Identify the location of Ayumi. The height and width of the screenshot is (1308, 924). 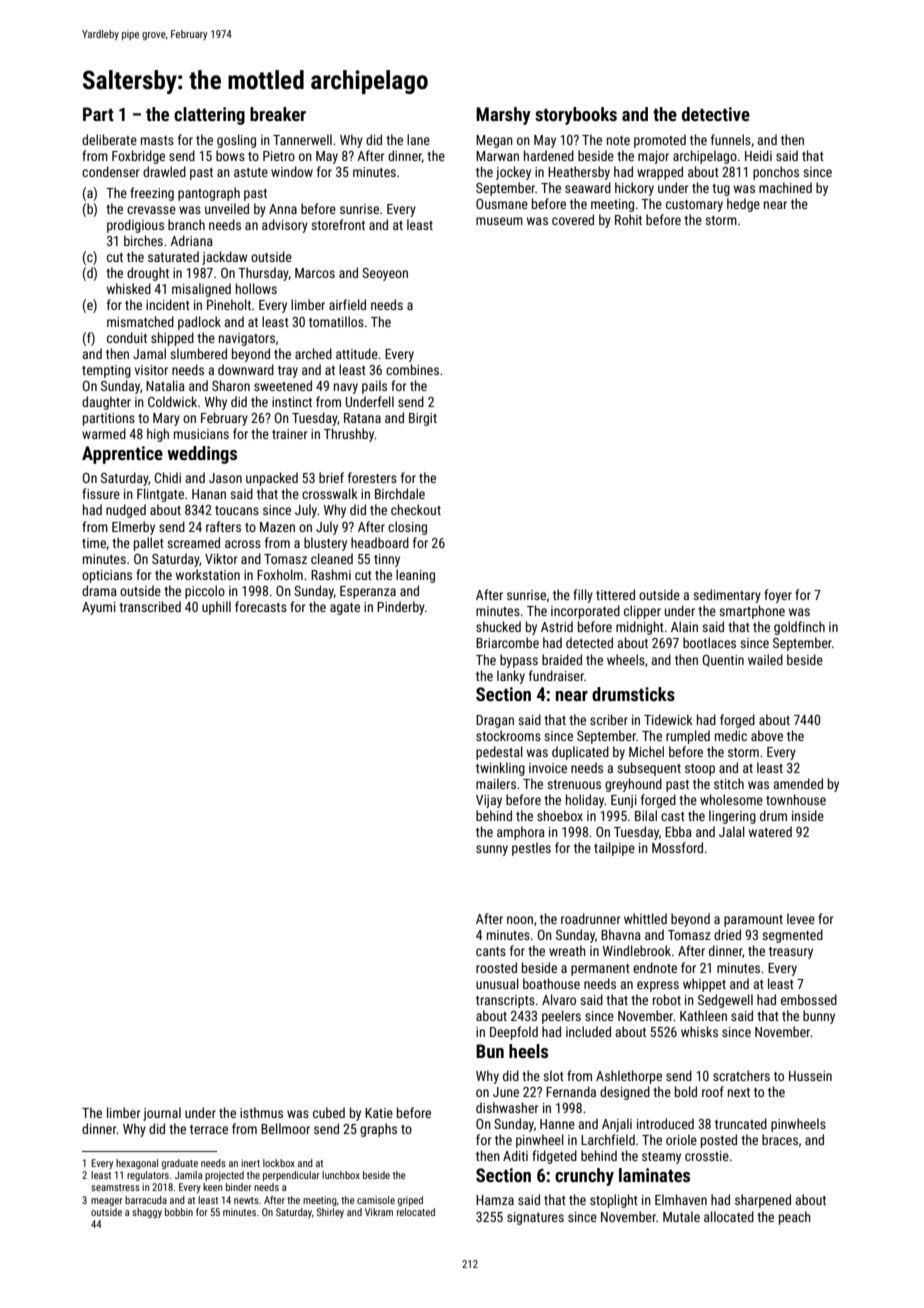
(99, 608).
